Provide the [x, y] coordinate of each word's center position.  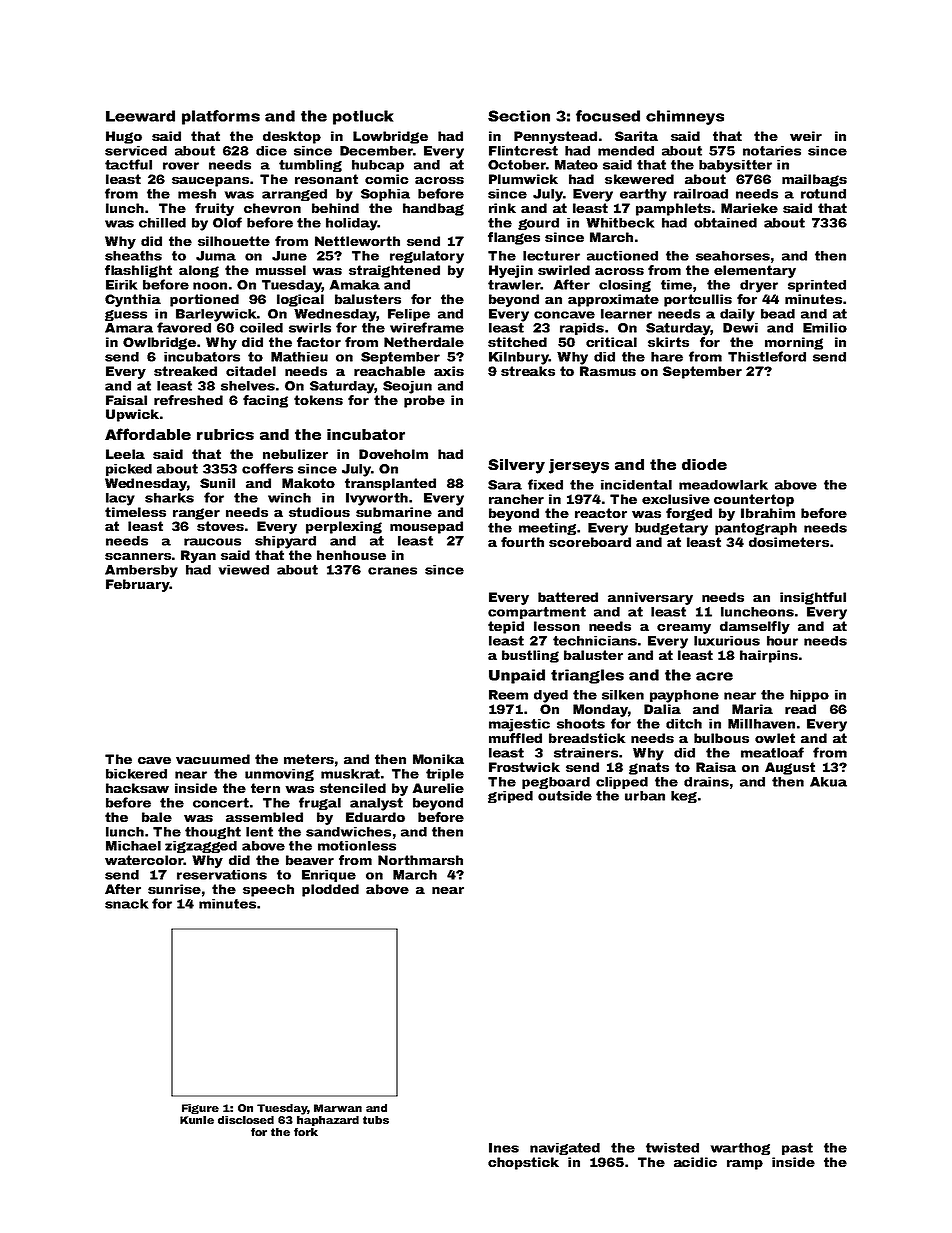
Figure [200, 1109]
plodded [330, 890]
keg [684, 797]
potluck [363, 117]
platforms [221, 117]
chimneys [685, 117]
